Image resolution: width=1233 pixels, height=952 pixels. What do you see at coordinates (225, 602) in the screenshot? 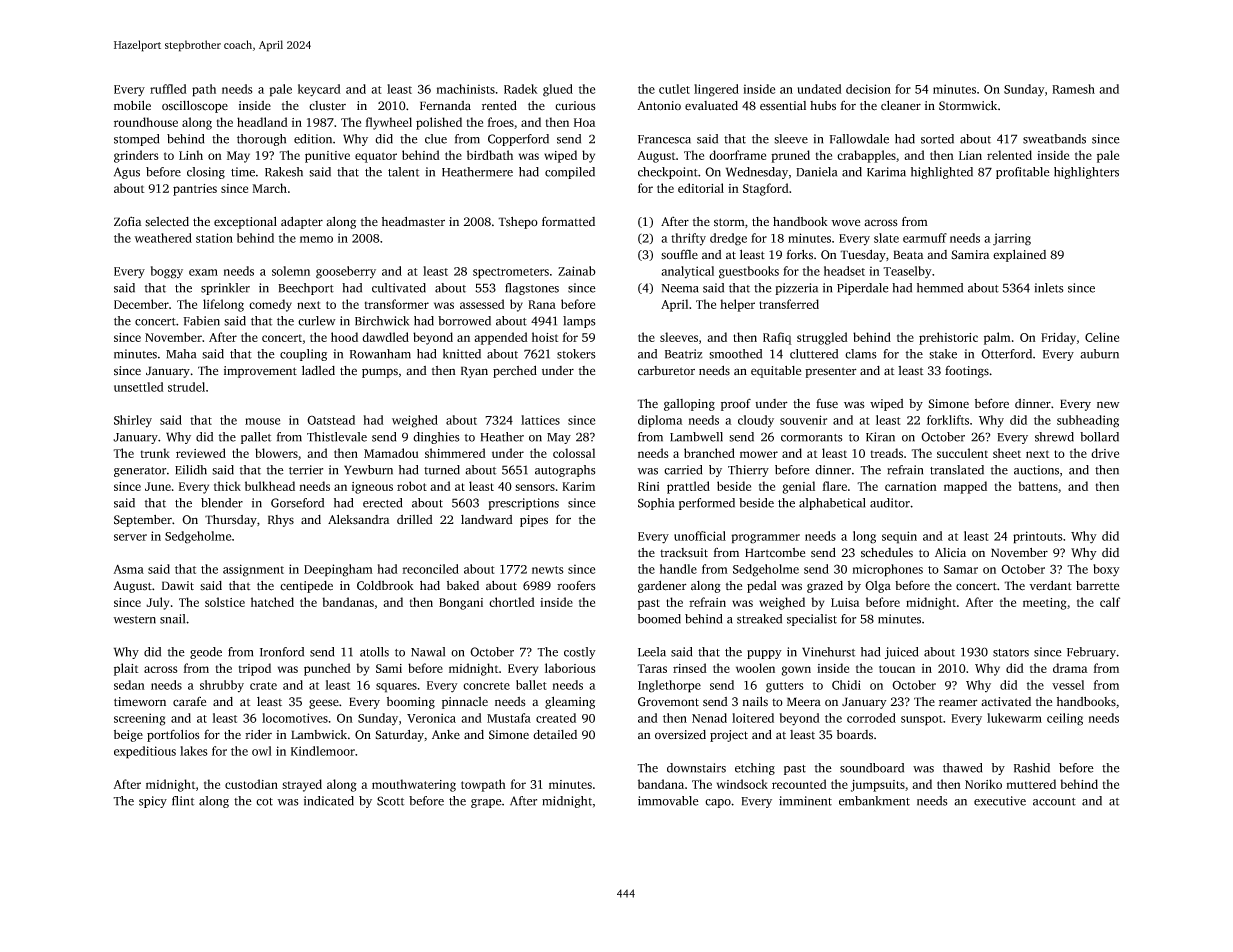
I see `solstice` at bounding box center [225, 602].
